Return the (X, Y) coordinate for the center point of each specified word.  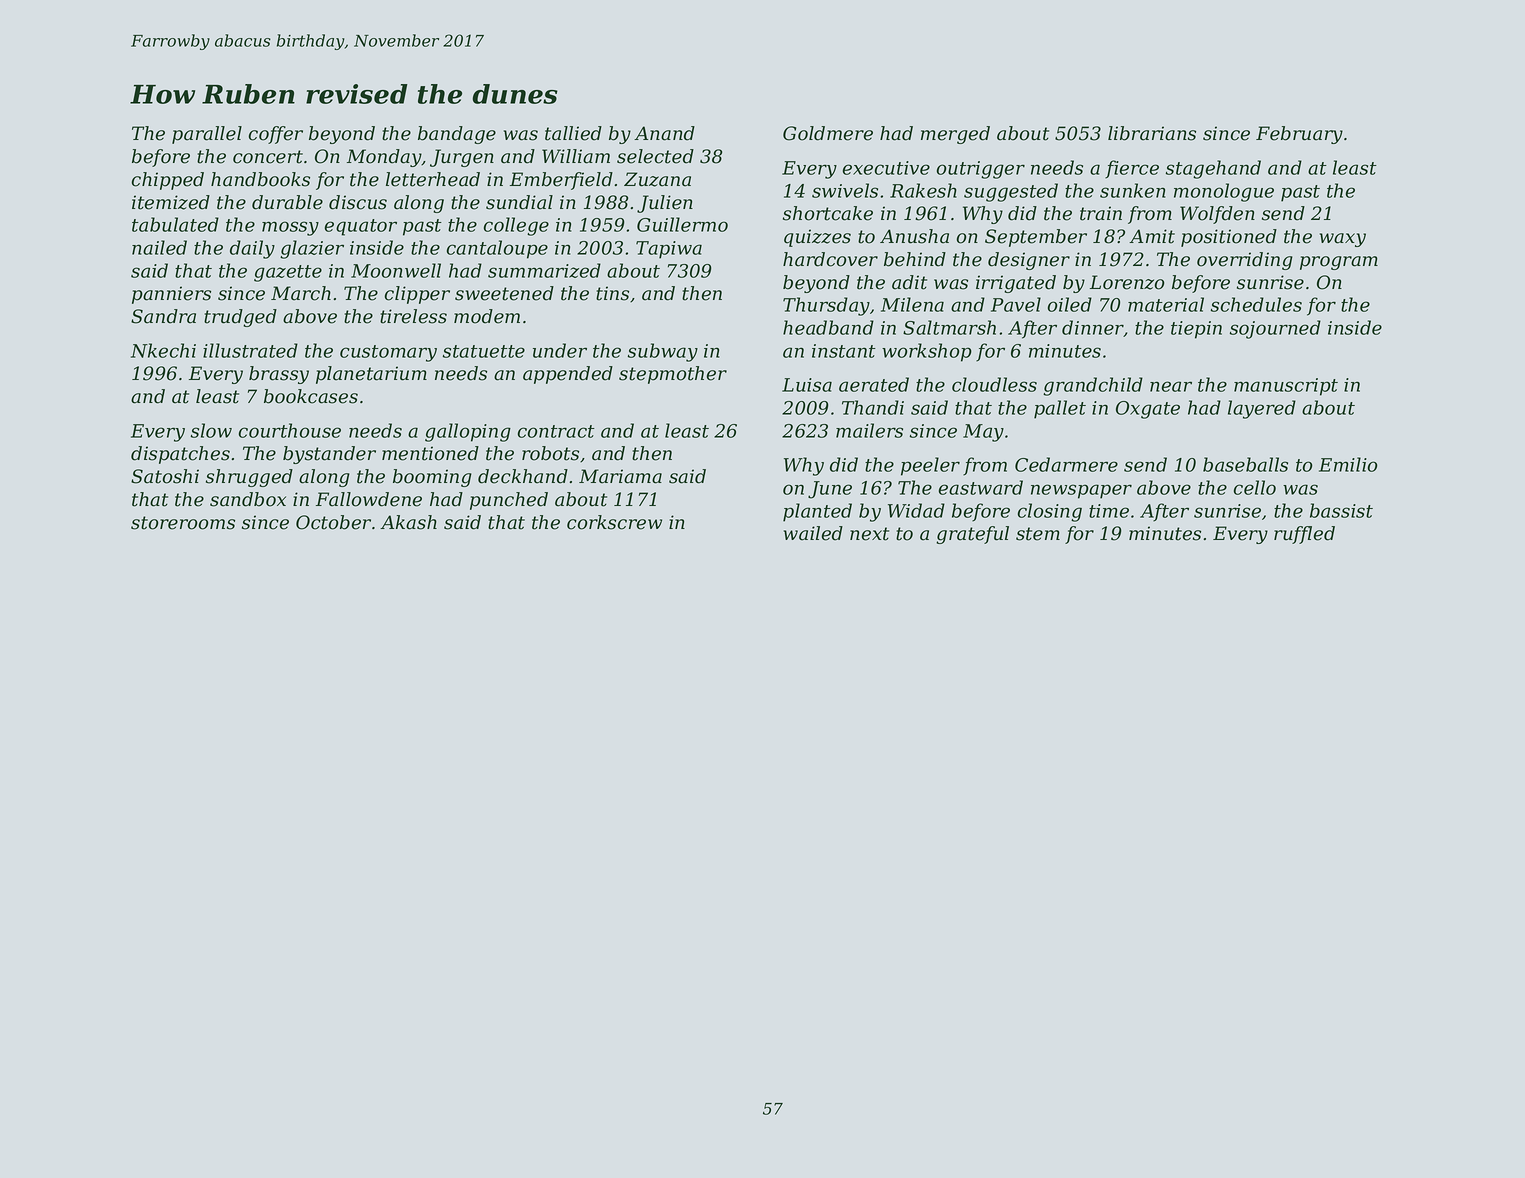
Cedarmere (1066, 464)
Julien (665, 204)
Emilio (1348, 464)
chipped (168, 181)
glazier (312, 249)
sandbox (248, 499)
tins (612, 293)
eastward (981, 487)
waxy (1343, 240)
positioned (1229, 238)
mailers (869, 430)
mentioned (430, 453)
